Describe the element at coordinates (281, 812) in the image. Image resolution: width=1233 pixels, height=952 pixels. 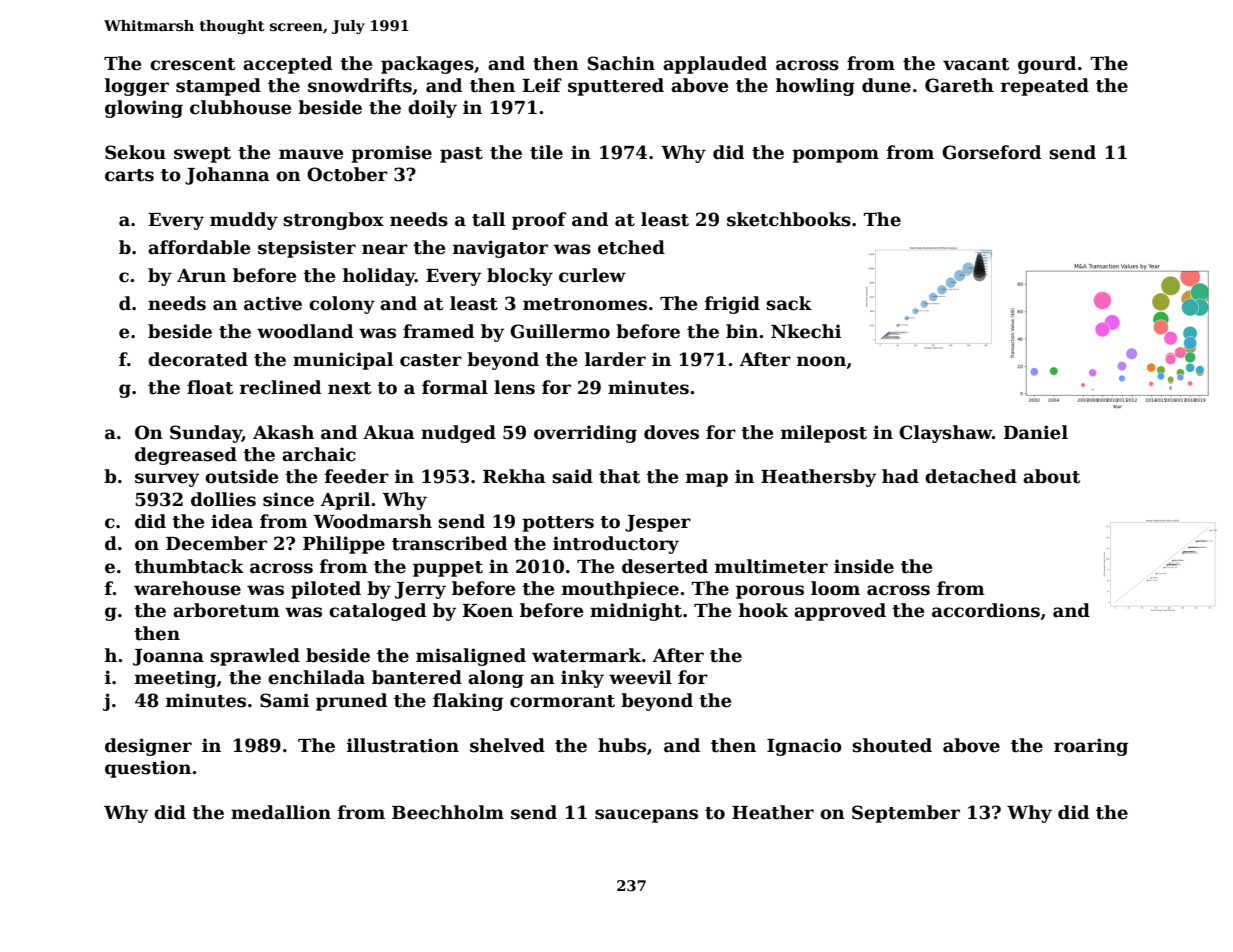
I see `medallion` at that location.
